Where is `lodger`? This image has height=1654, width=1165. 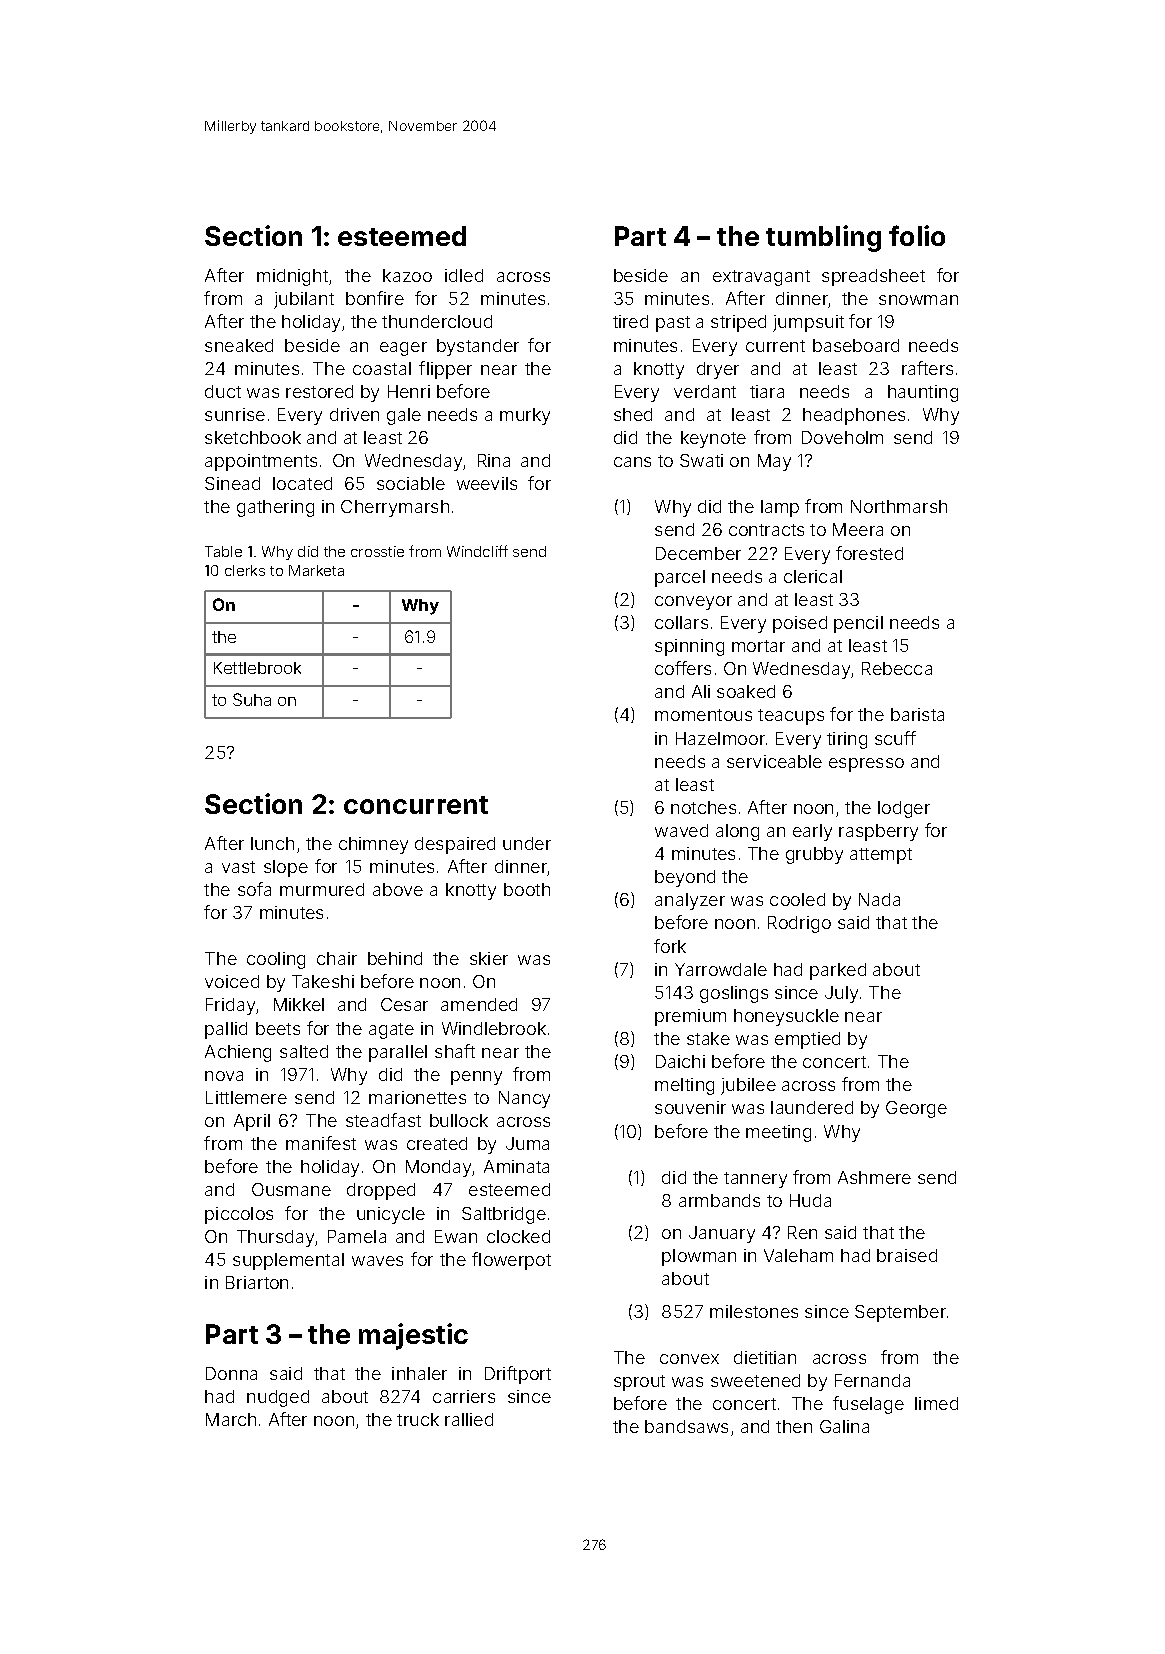 lodger is located at coordinates (904, 809).
